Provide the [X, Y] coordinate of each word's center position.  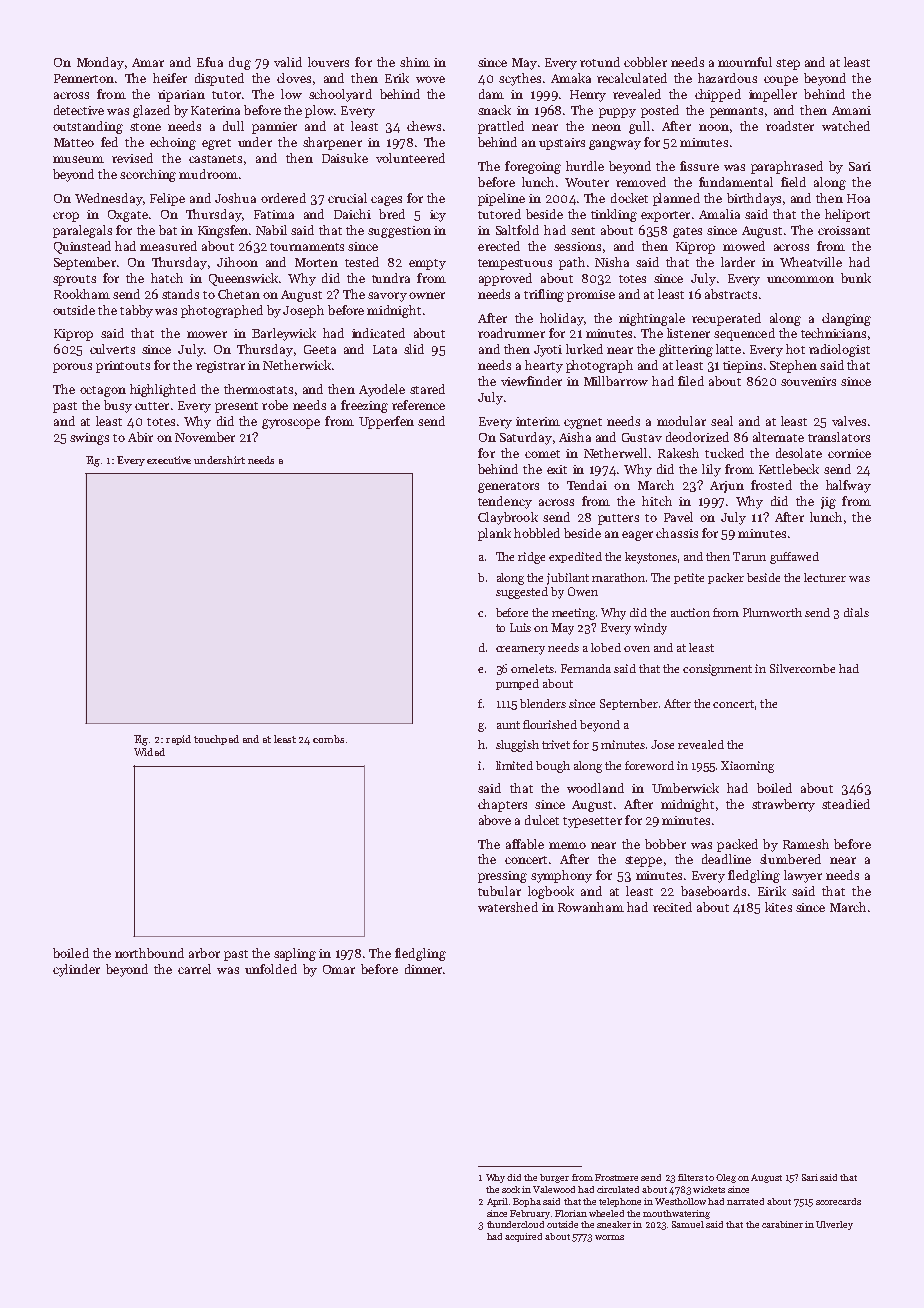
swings [89, 439]
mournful [745, 62]
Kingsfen [223, 231]
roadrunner [511, 333]
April [497, 1202]
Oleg [726, 1178]
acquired [523, 1237]
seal [722, 421]
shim [415, 62]
